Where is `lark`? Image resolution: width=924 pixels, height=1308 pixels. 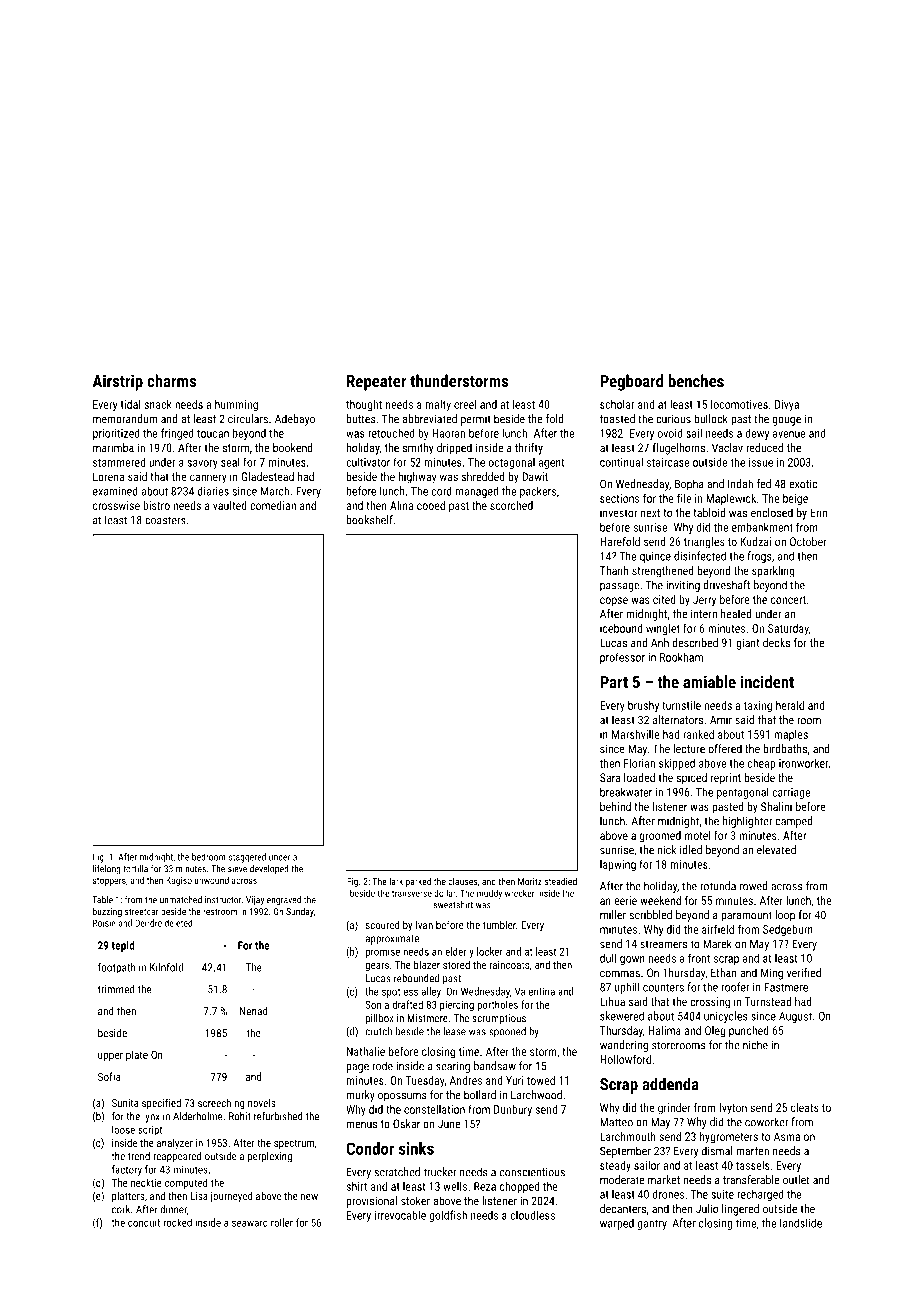 lark is located at coordinates (396, 881).
